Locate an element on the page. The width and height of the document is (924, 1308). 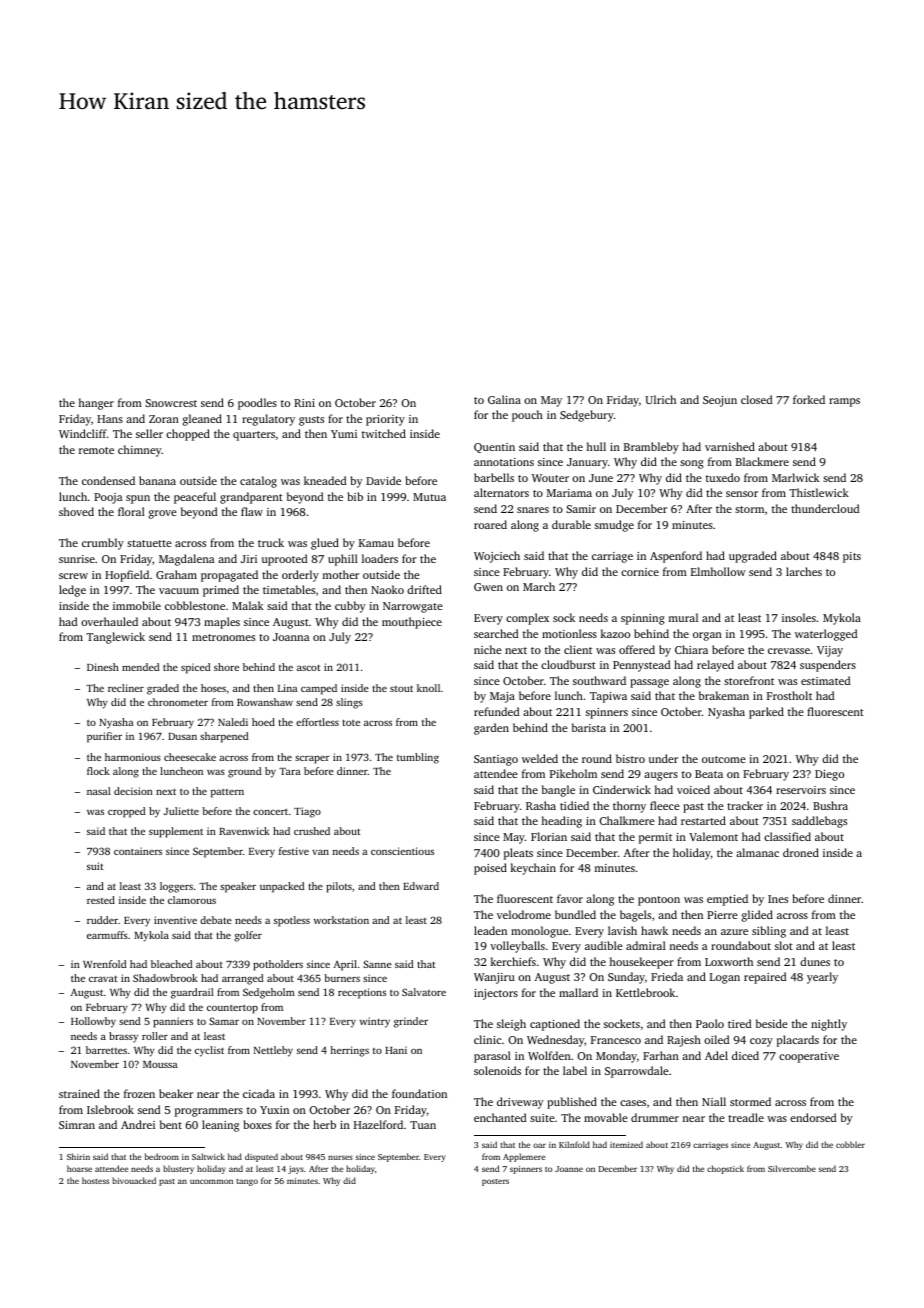
Saltwick is located at coordinates (208, 1156).
